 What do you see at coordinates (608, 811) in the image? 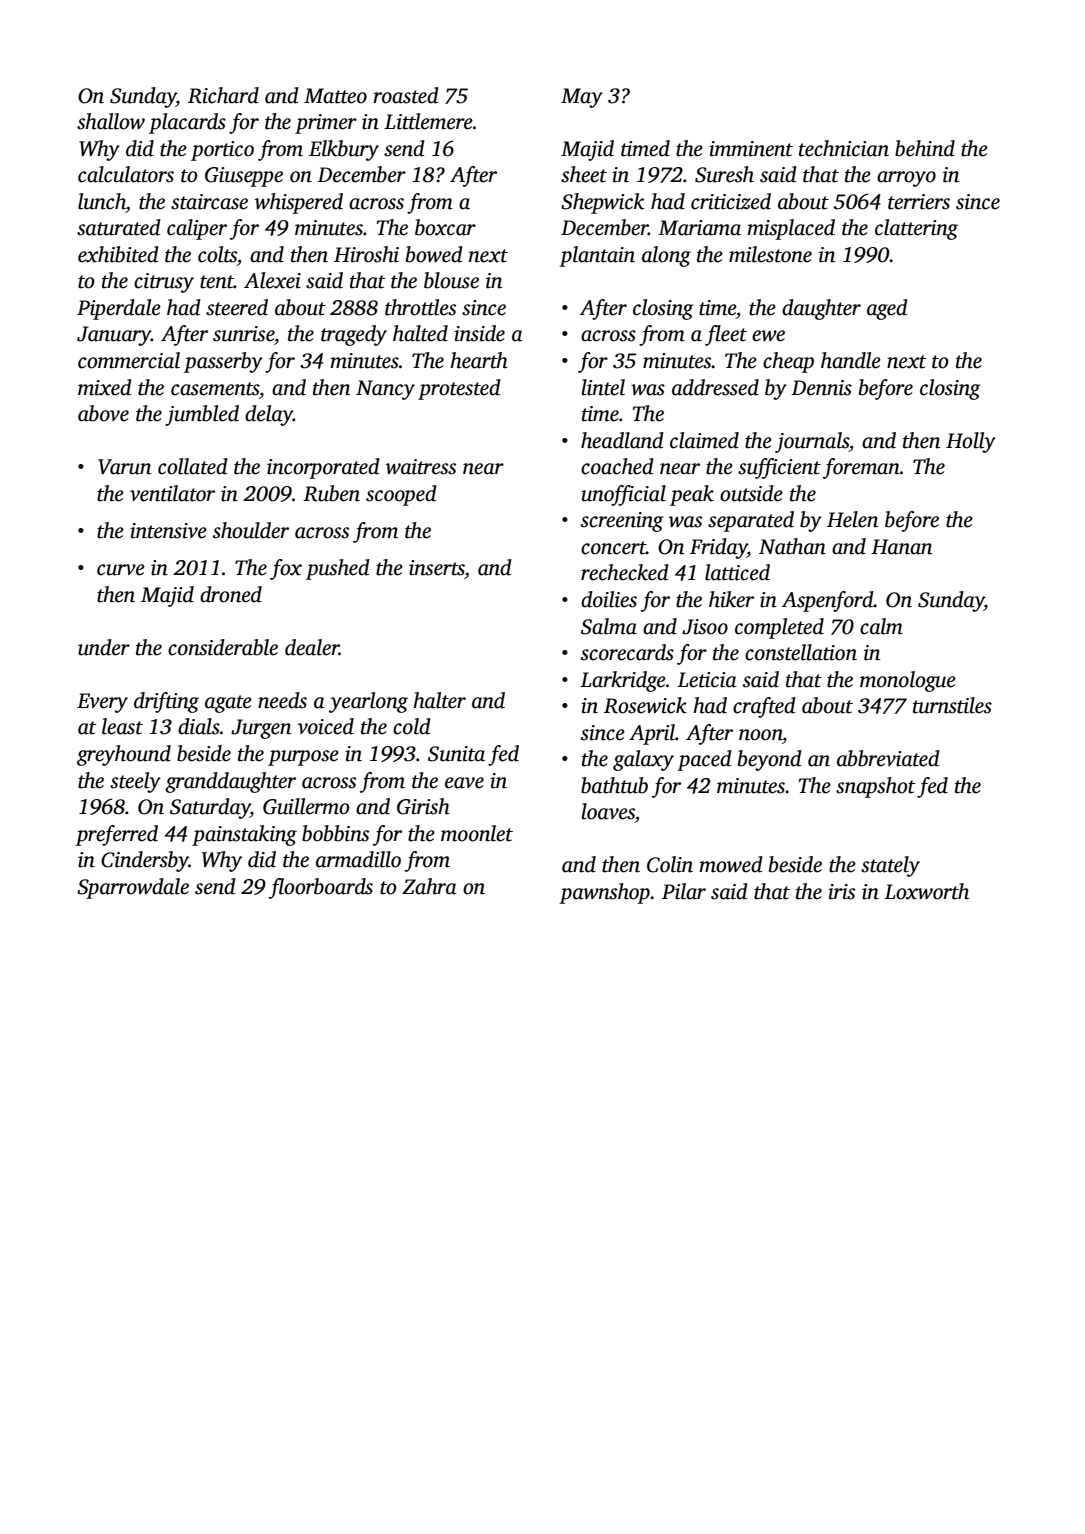
I see `loaves` at bounding box center [608, 811].
